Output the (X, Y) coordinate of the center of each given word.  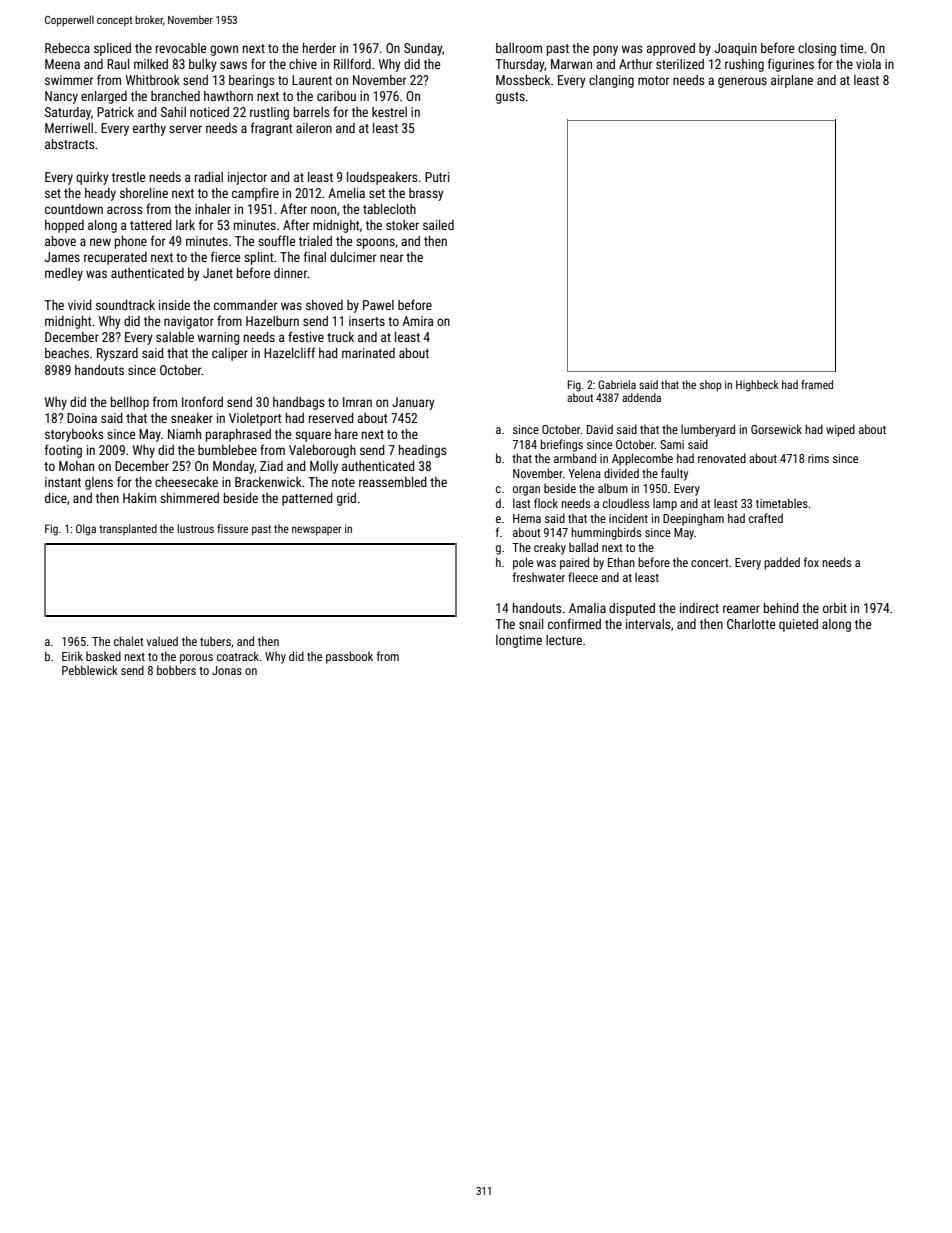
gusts (510, 98)
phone (131, 242)
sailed (438, 225)
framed (817, 384)
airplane (792, 81)
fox (811, 562)
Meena (62, 64)
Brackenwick (268, 482)
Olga (86, 530)
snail (531, 624)
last (522, 503)
